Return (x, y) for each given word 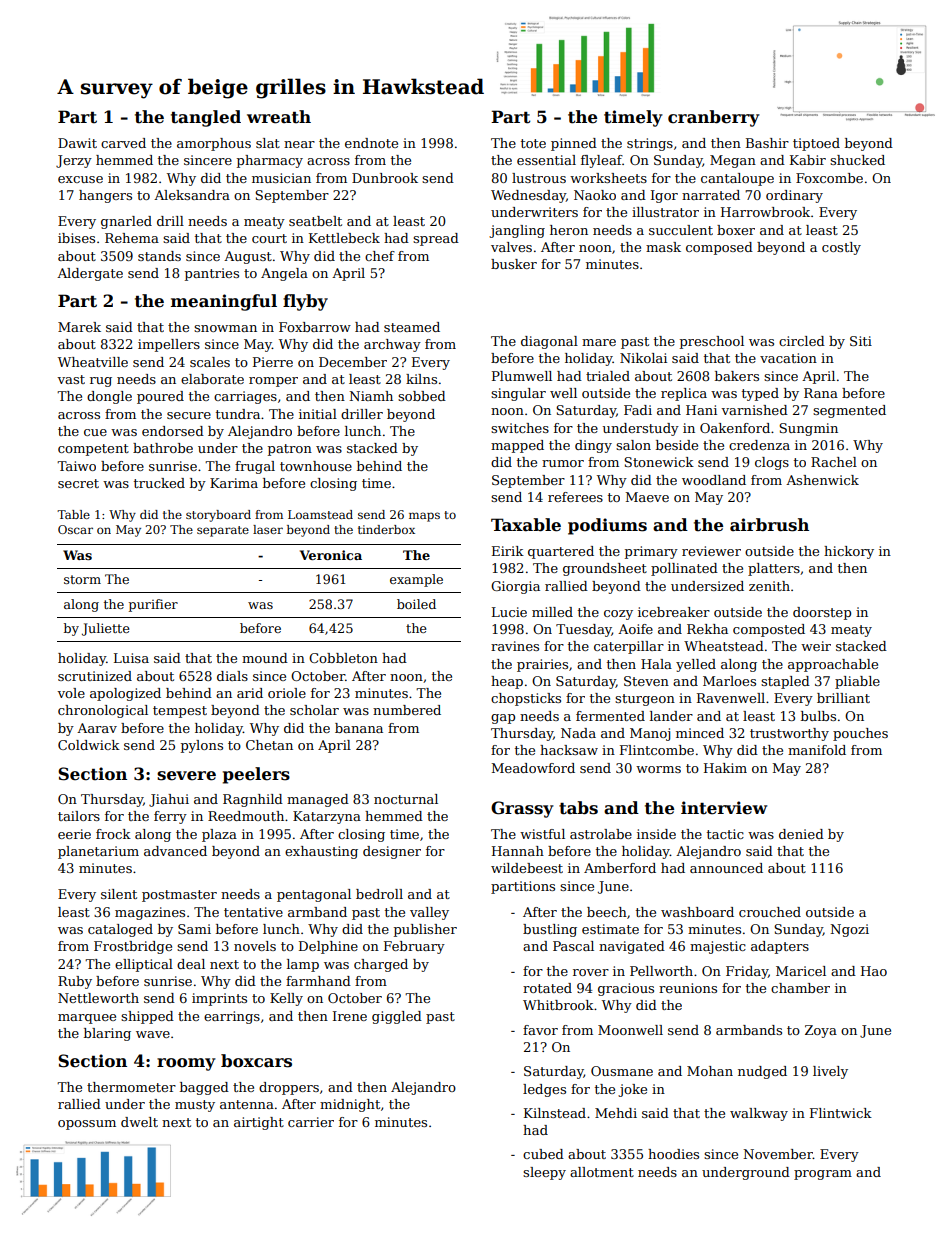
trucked (159, 483)
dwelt (139, 1122)
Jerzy (74, 161)
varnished (754, 410)
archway (392, 345)
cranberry (714, 118)
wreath (279, 117)
